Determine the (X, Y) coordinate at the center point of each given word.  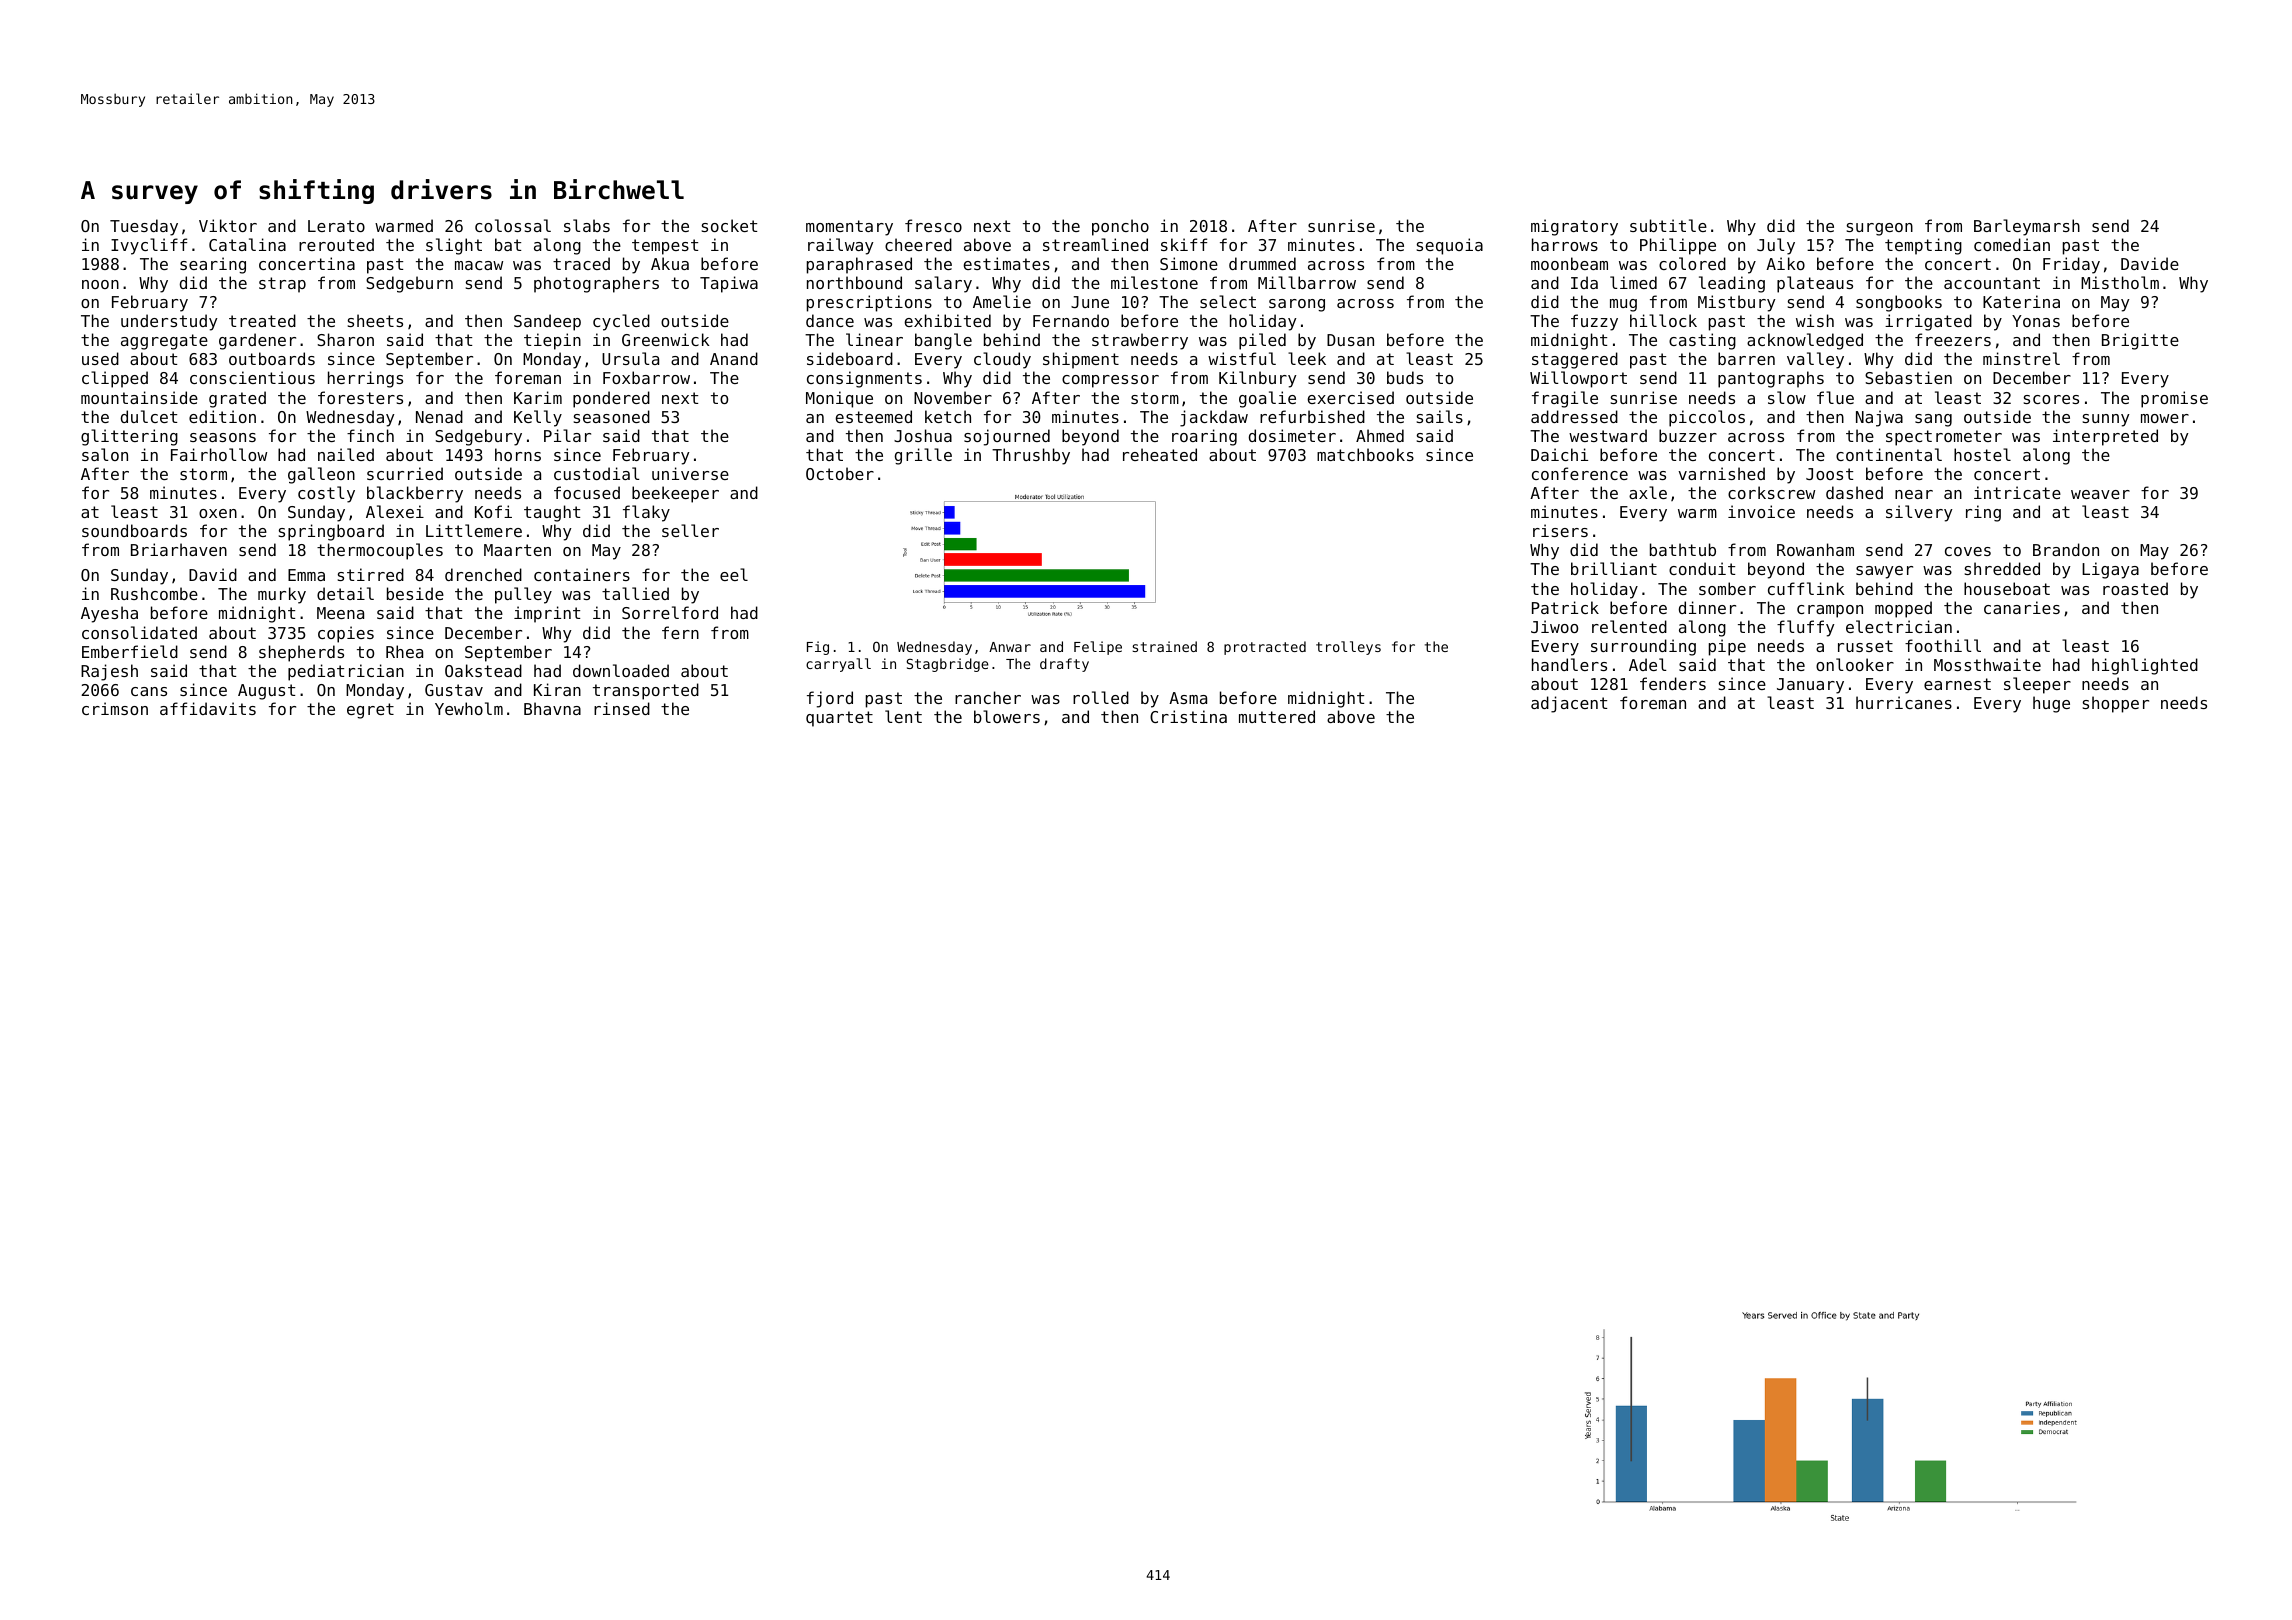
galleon (321, 475)
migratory (1574, 227)
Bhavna (552, 708)
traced (581, 263)
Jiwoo (1554, 626)
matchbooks (1365, 454)
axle (1648, 492)
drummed (1262, 263)
